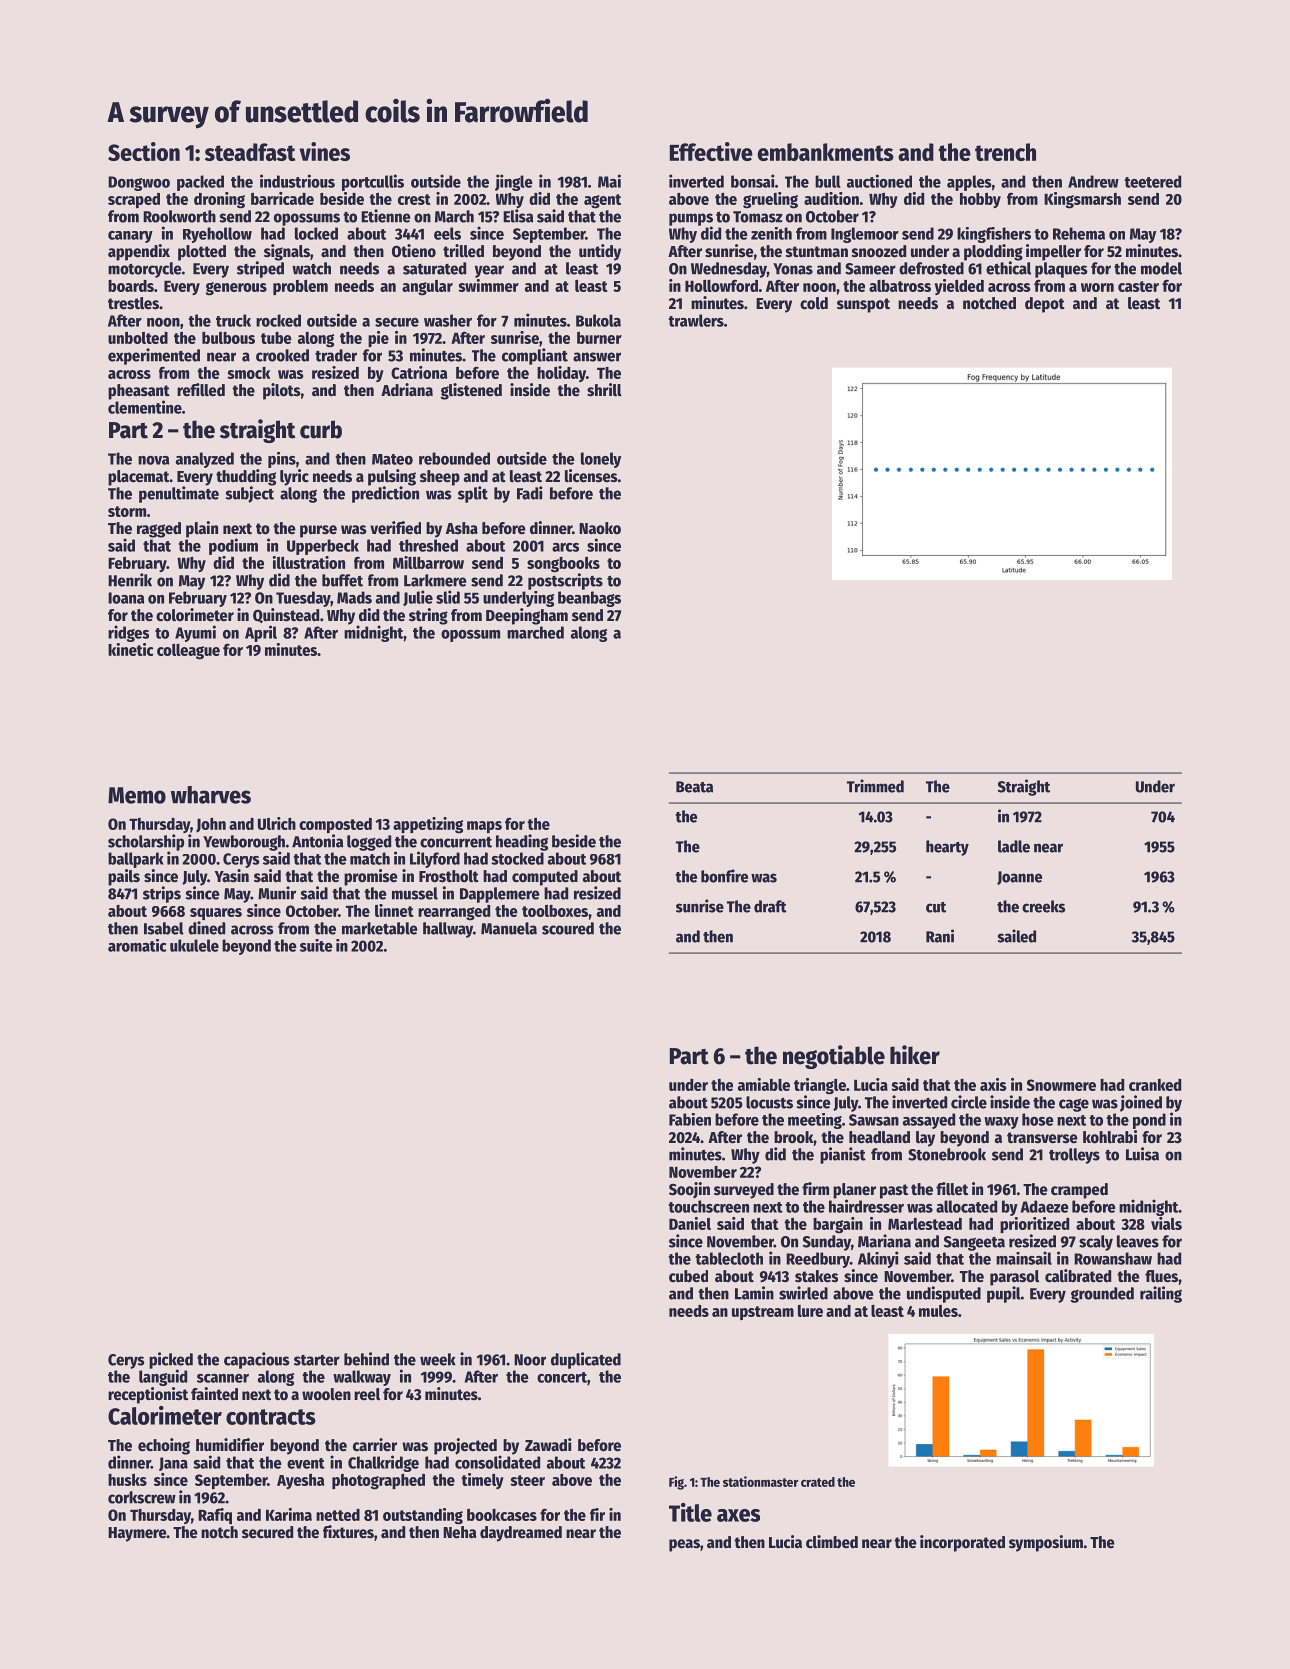 This image has width=1290, height=1669. What do you see at coordinates (137, 945) in the image?
I see `aromatic` at bounding box center [137, 945].
